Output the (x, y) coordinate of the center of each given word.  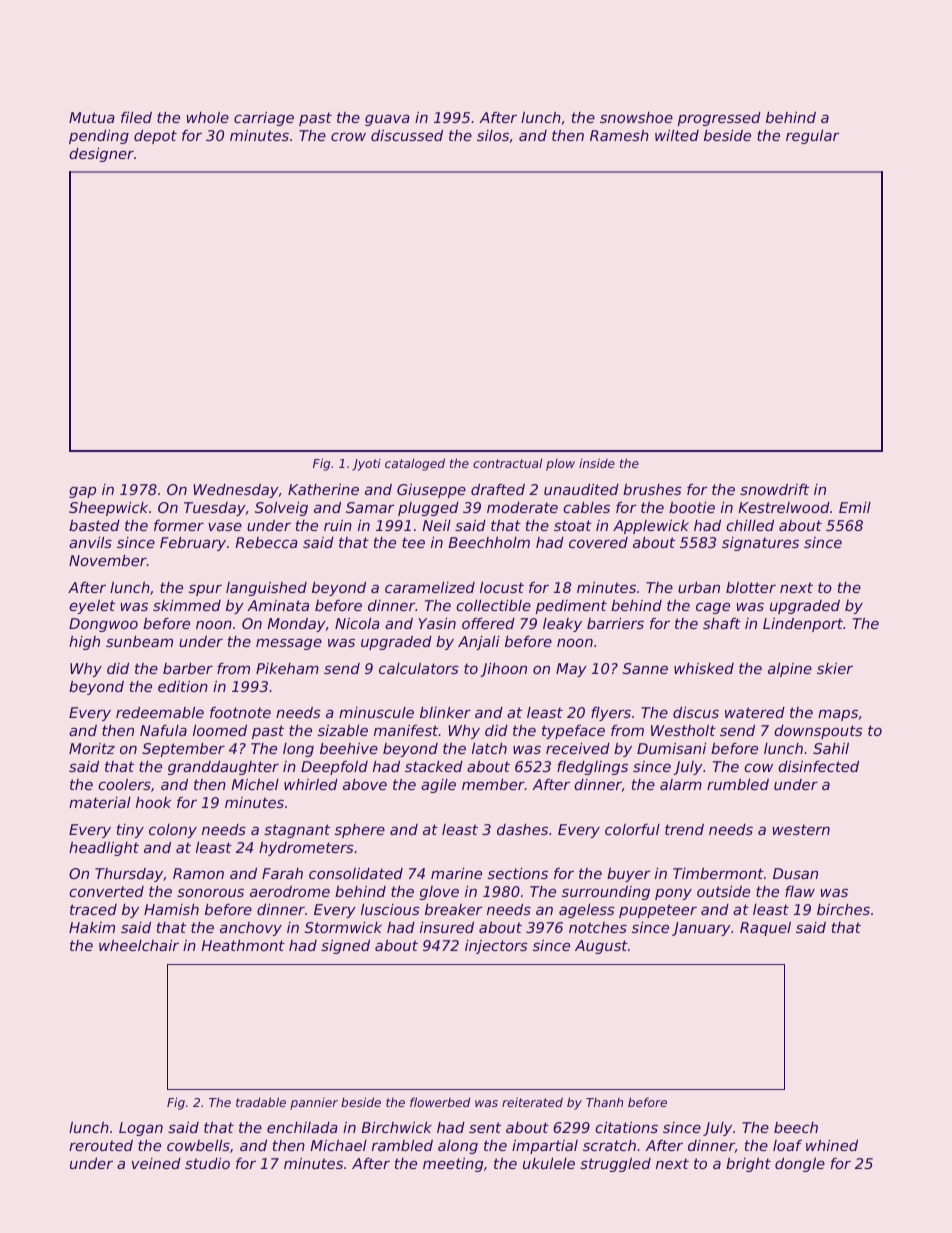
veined (156, 1163)
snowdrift (774, 489)
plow (560, 465)
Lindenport (803, 625)
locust (502, 587)
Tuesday (215, 509)
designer (101, 155)
